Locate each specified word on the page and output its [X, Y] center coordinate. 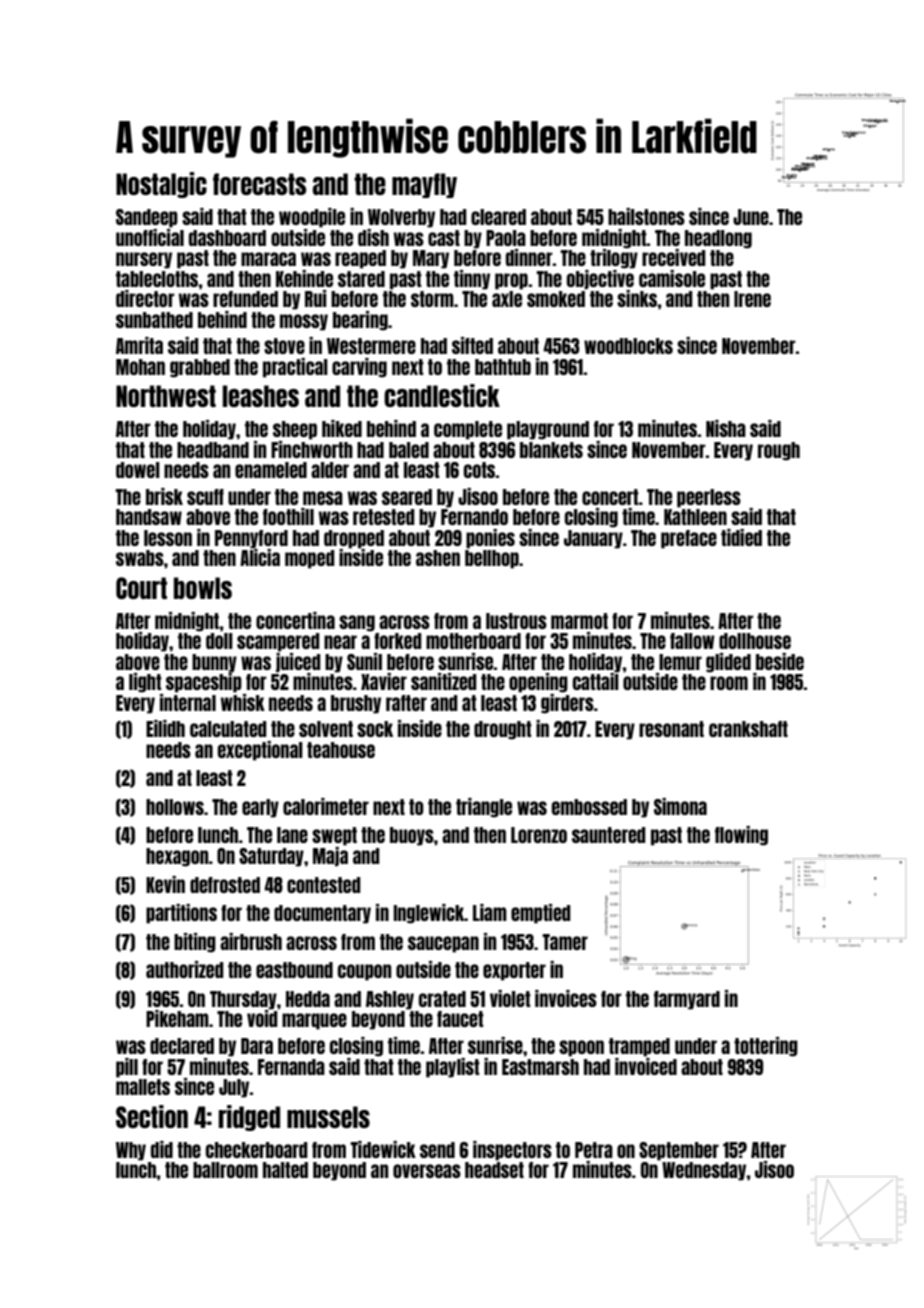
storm [432, 299]
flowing [741, 836]
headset [494, 1170]
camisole [672, 278]
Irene [752, 299]
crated [442, 999]
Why [131, 1151]
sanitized [444, 681]
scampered [278, 642]
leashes [261, 396]
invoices [566, 998]
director [145, 298]
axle [507, 299]
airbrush [251, 941]
